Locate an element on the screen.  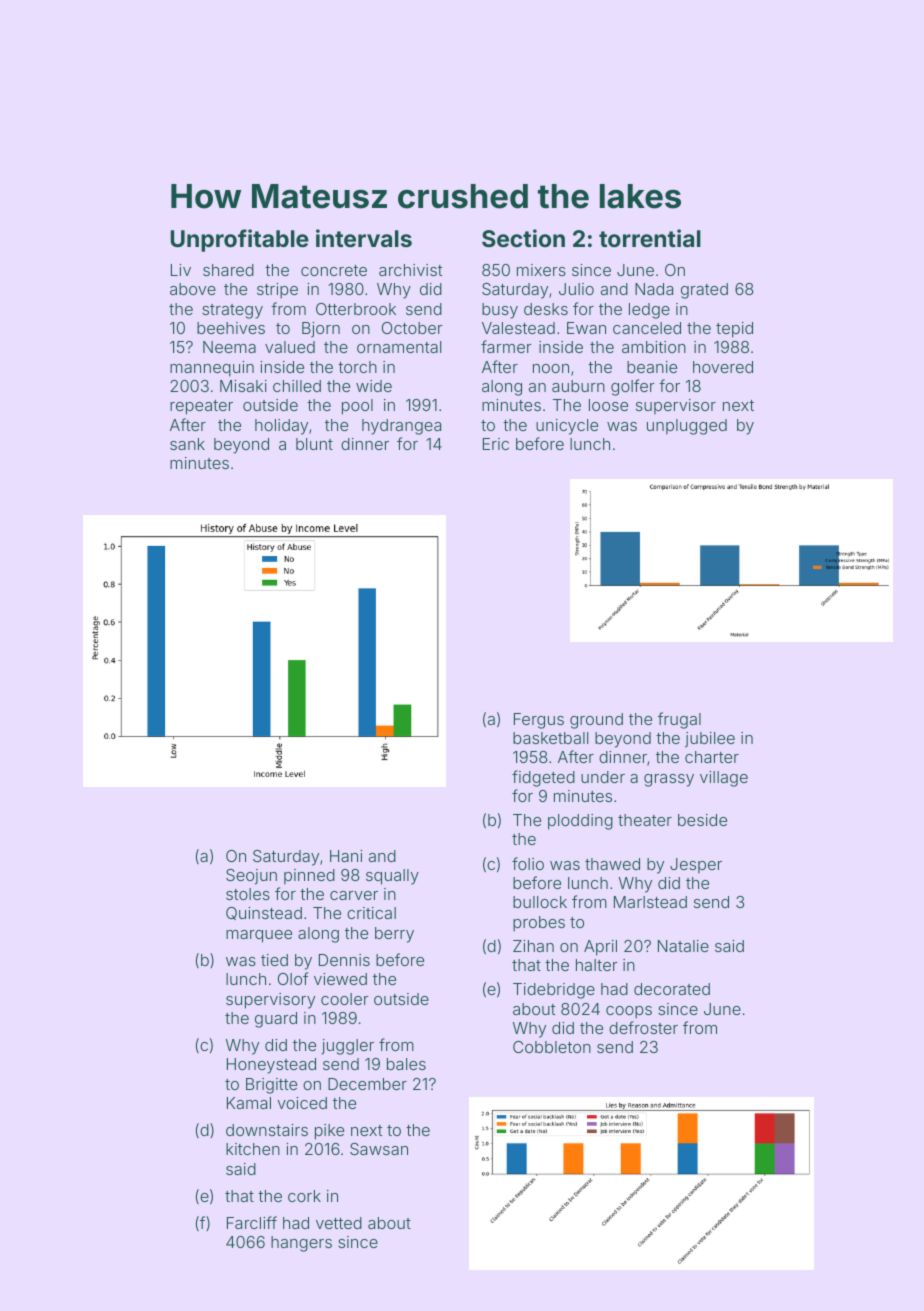
torrential is located at coordinates (650, 238).
